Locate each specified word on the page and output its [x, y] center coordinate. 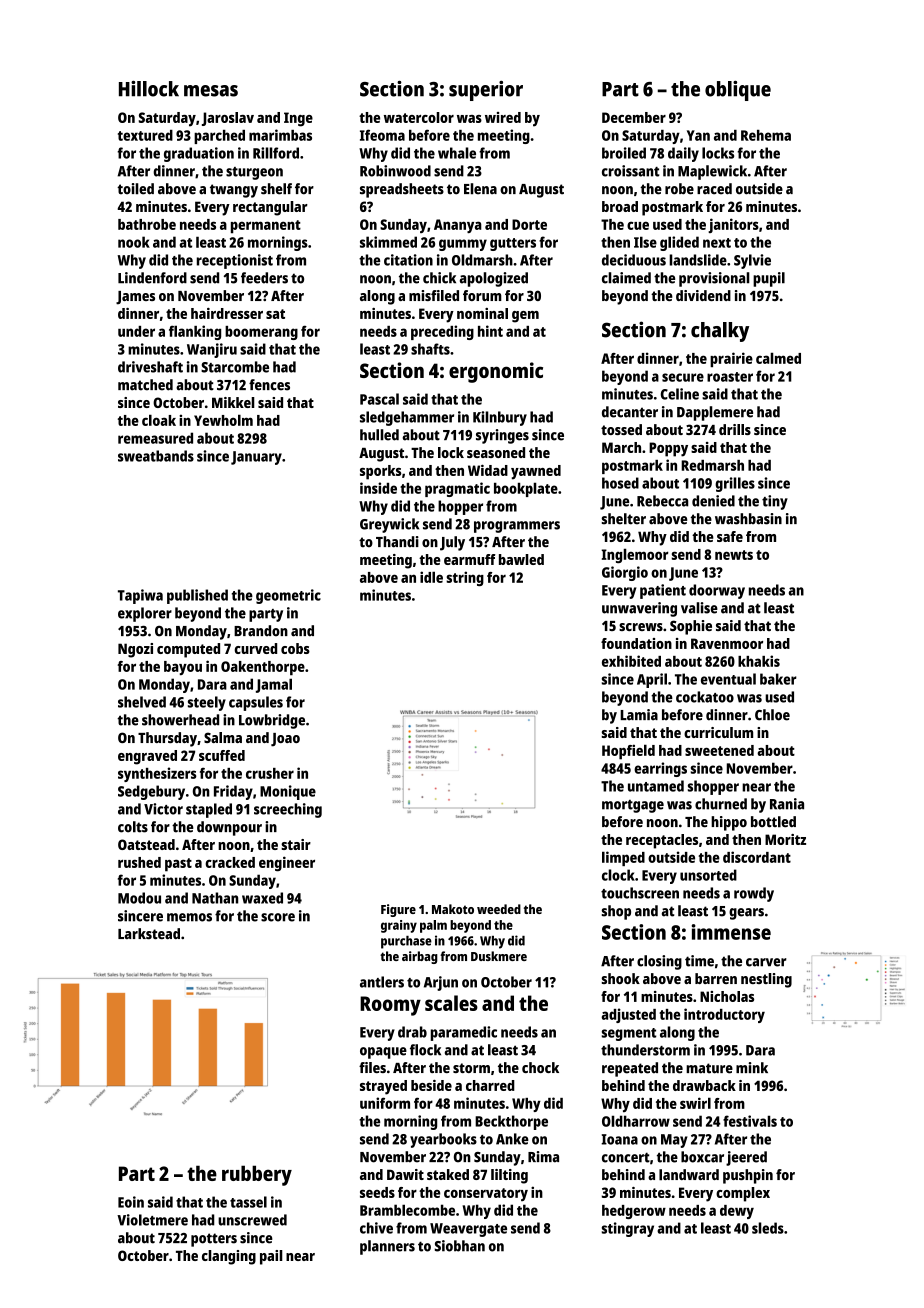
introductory [724, 1015]
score [278, 917]
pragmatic [457, 489]
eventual [728, 679]
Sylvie [752, 261]
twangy [234, 191]
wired [503, 117]
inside [378, 488]
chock [540, 1067]
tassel [248, 1202]
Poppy [668, 449]
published [197, 596]
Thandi [397, 542]
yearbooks [443, 1140]
